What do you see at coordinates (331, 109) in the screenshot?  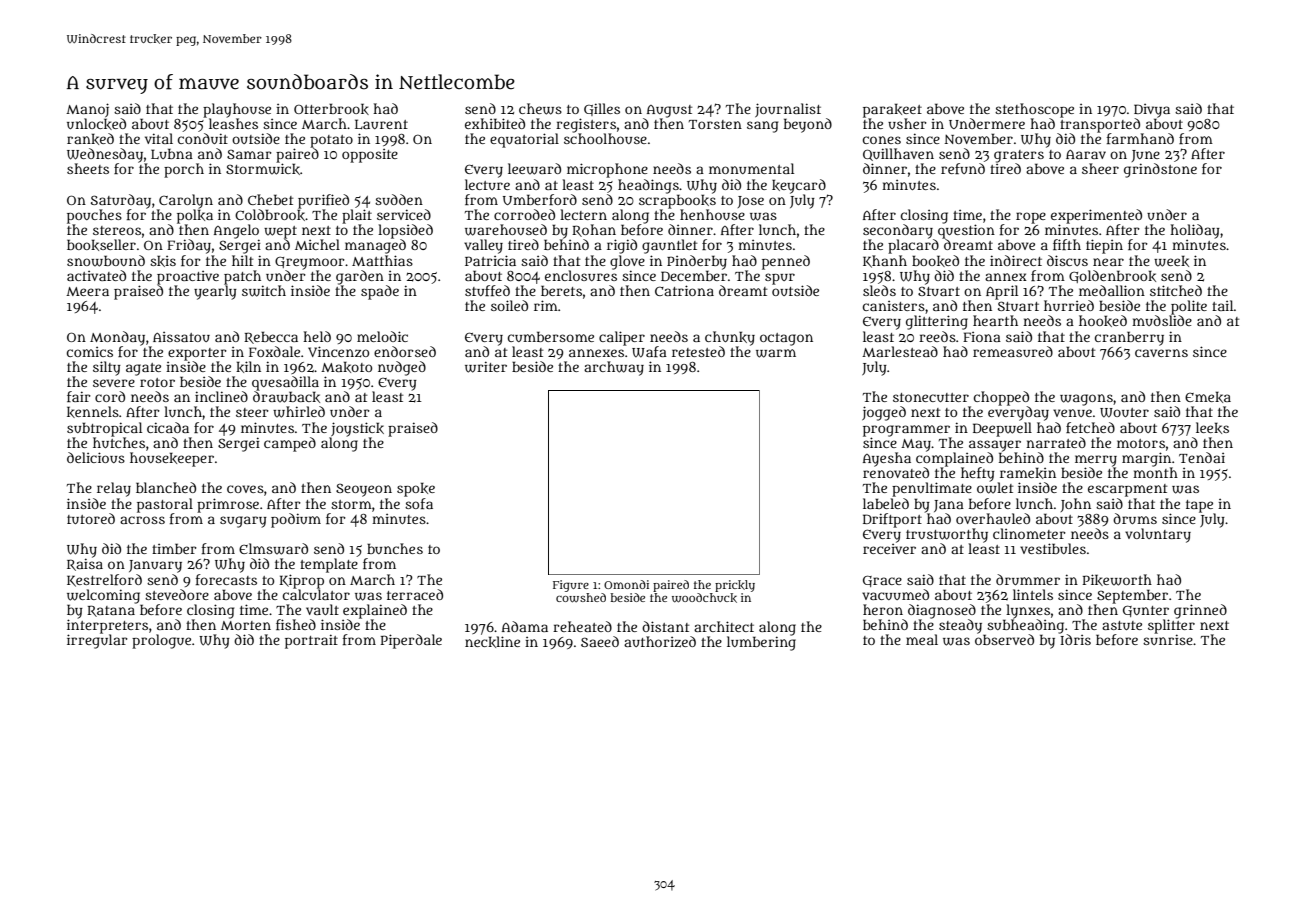 I see `Otterbrook` at bounding box center [331, 109].
